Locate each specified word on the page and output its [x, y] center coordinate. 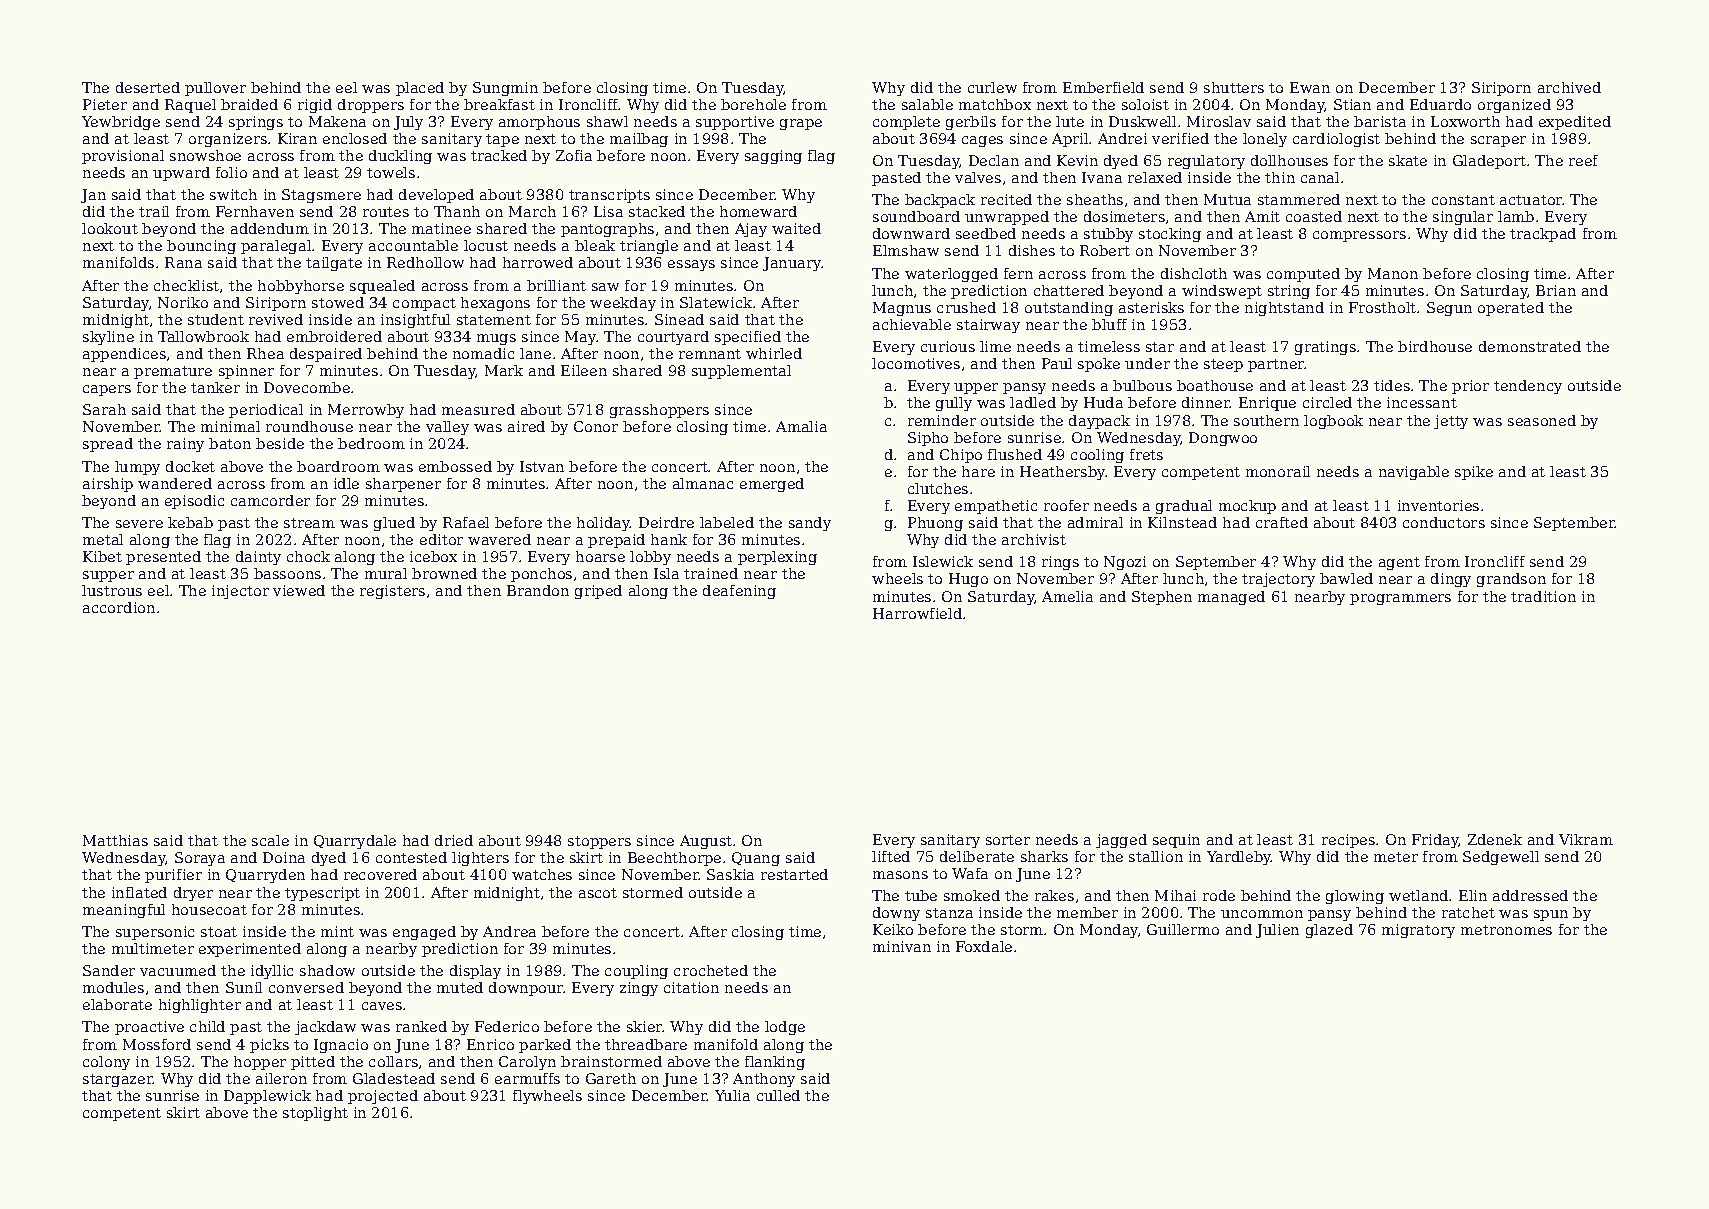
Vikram [1586, 839]
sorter [1008, 840]
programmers [1400, 599]
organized [1514, 106]
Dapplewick [267, 1097]
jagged [1121, 841]
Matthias [115, 840]
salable [927, 104]
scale [270, 840]
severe [139, 524]
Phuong [935, 524]
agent [1399, 563]
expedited [1575, 123]
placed [420, 89]
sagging [773, 157]
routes [386, 212]
